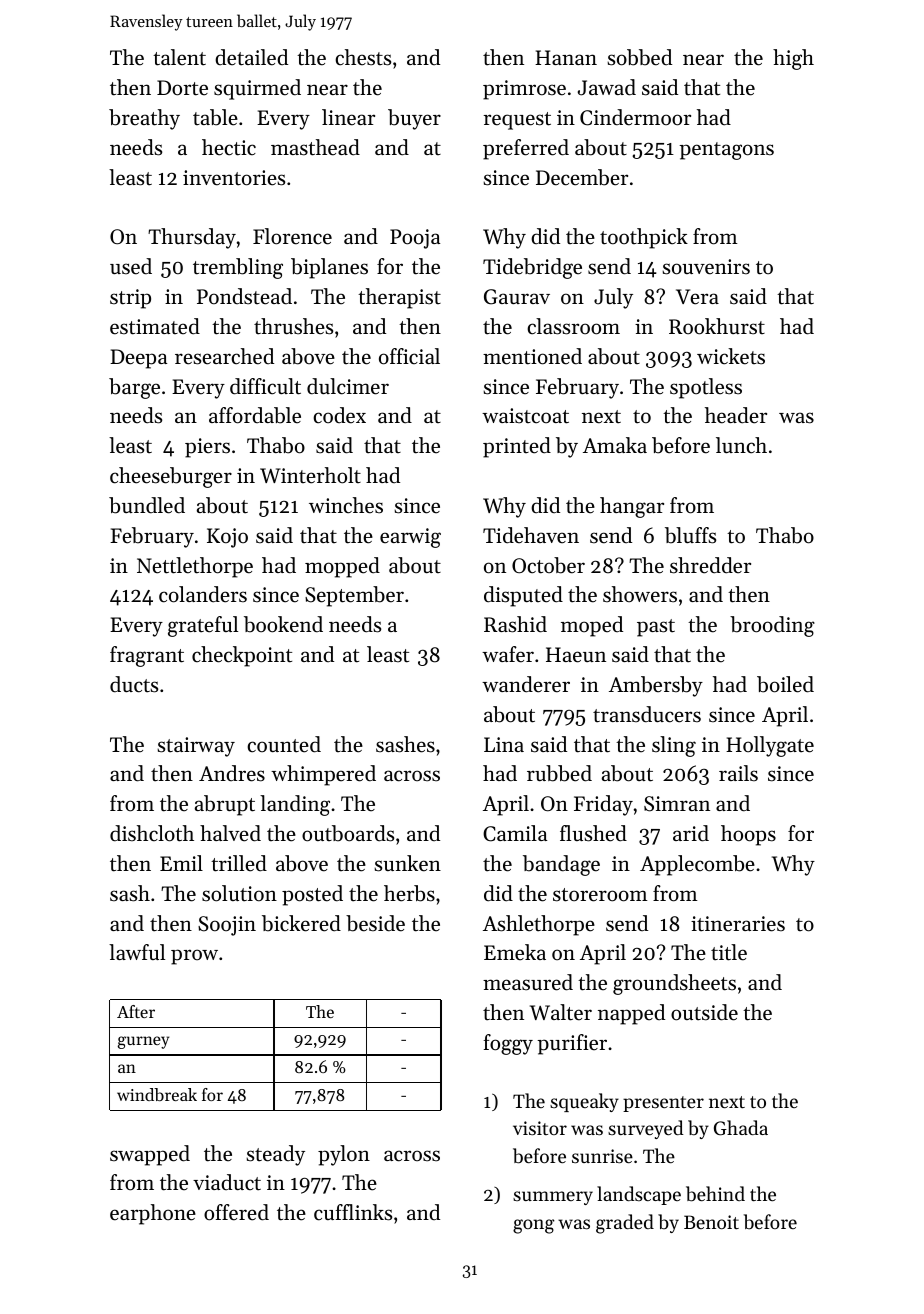  I want to click on Amaka, so click(615, 445).
